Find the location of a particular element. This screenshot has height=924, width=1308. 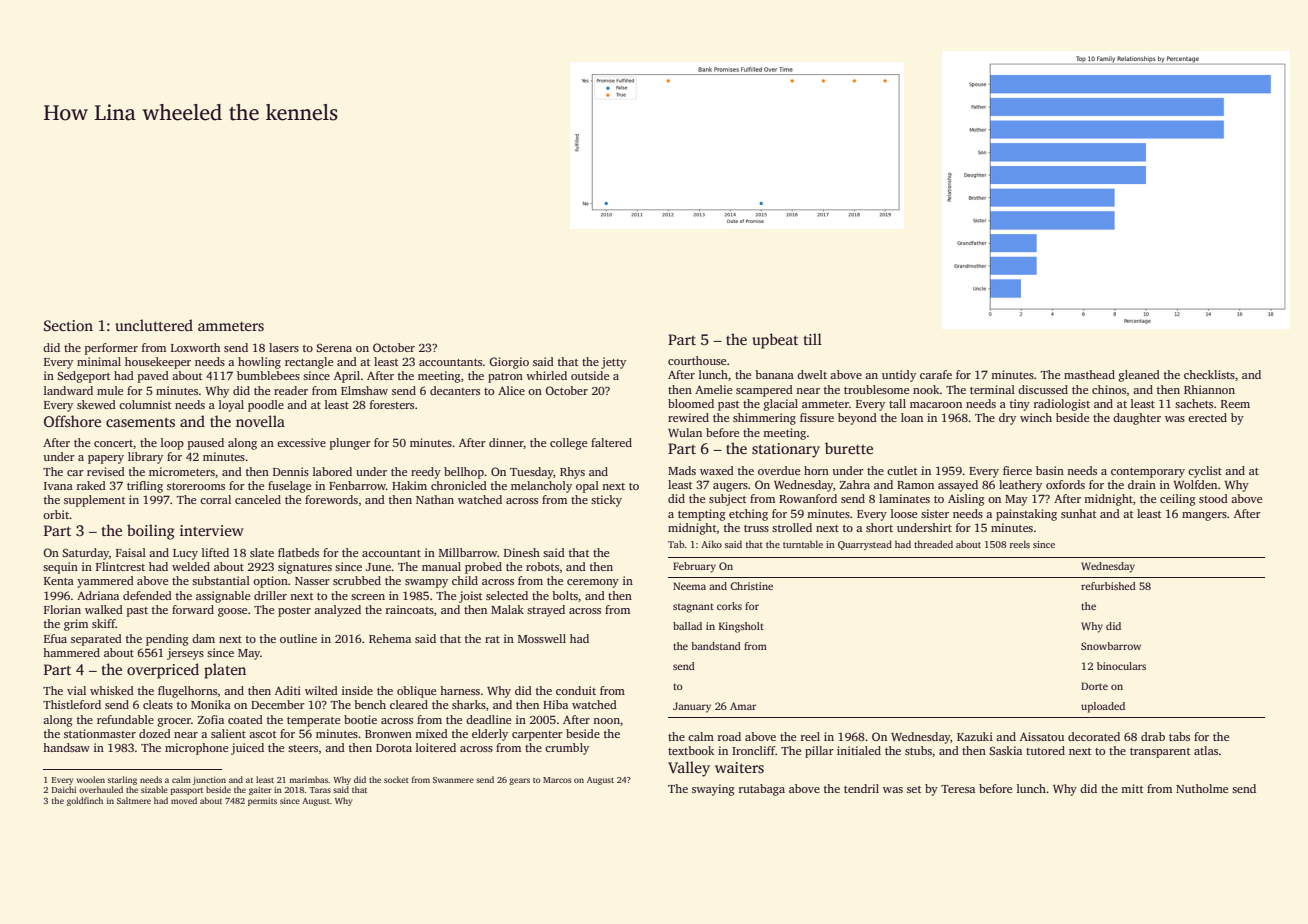

excessive is located at coordinates (301, 442).
